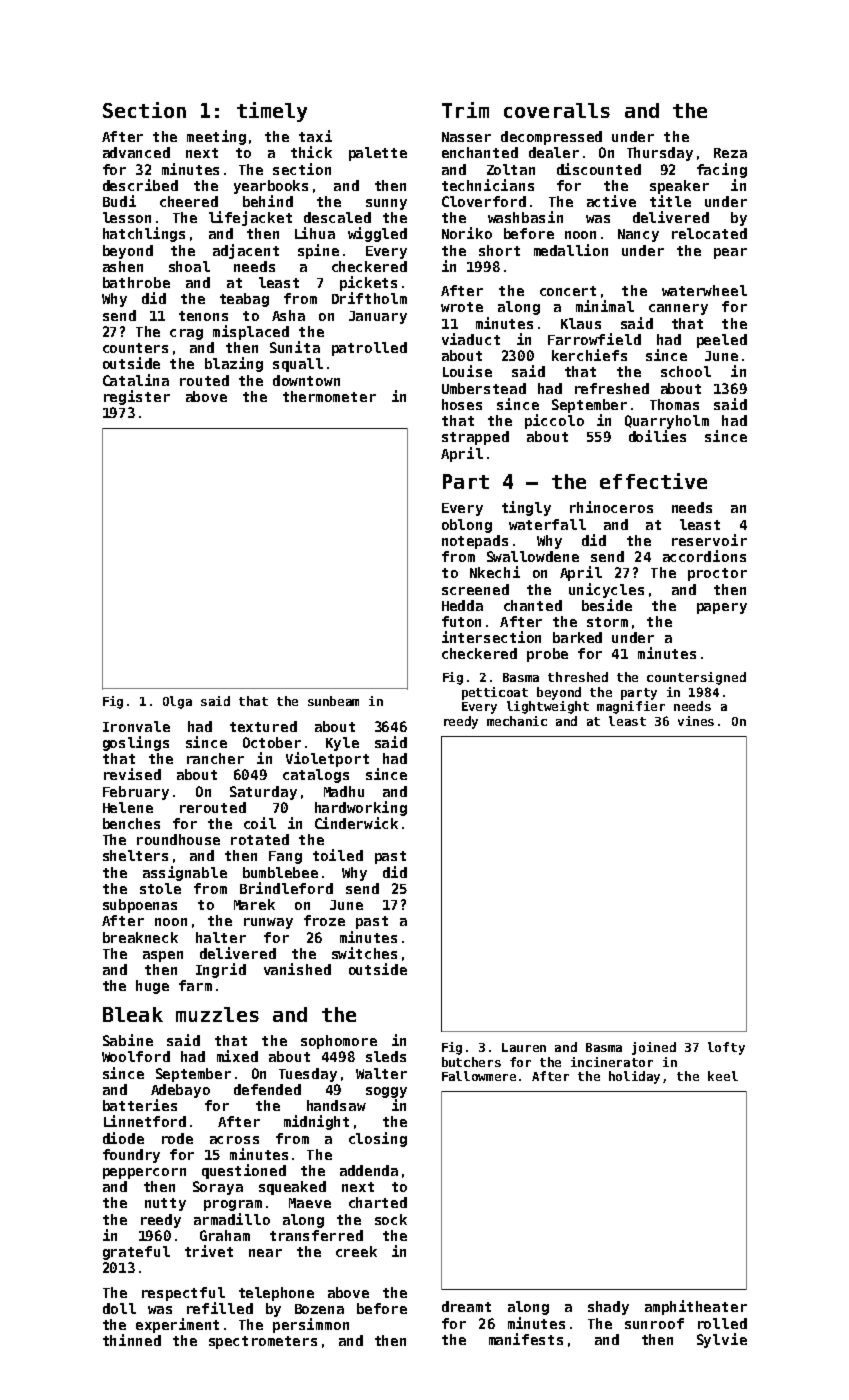 This screenshot has width=849, height=1400. What do you see at coordinates (557, 110) in the screenshot?
I see `coveralls` at bounding box center [557, 110].
